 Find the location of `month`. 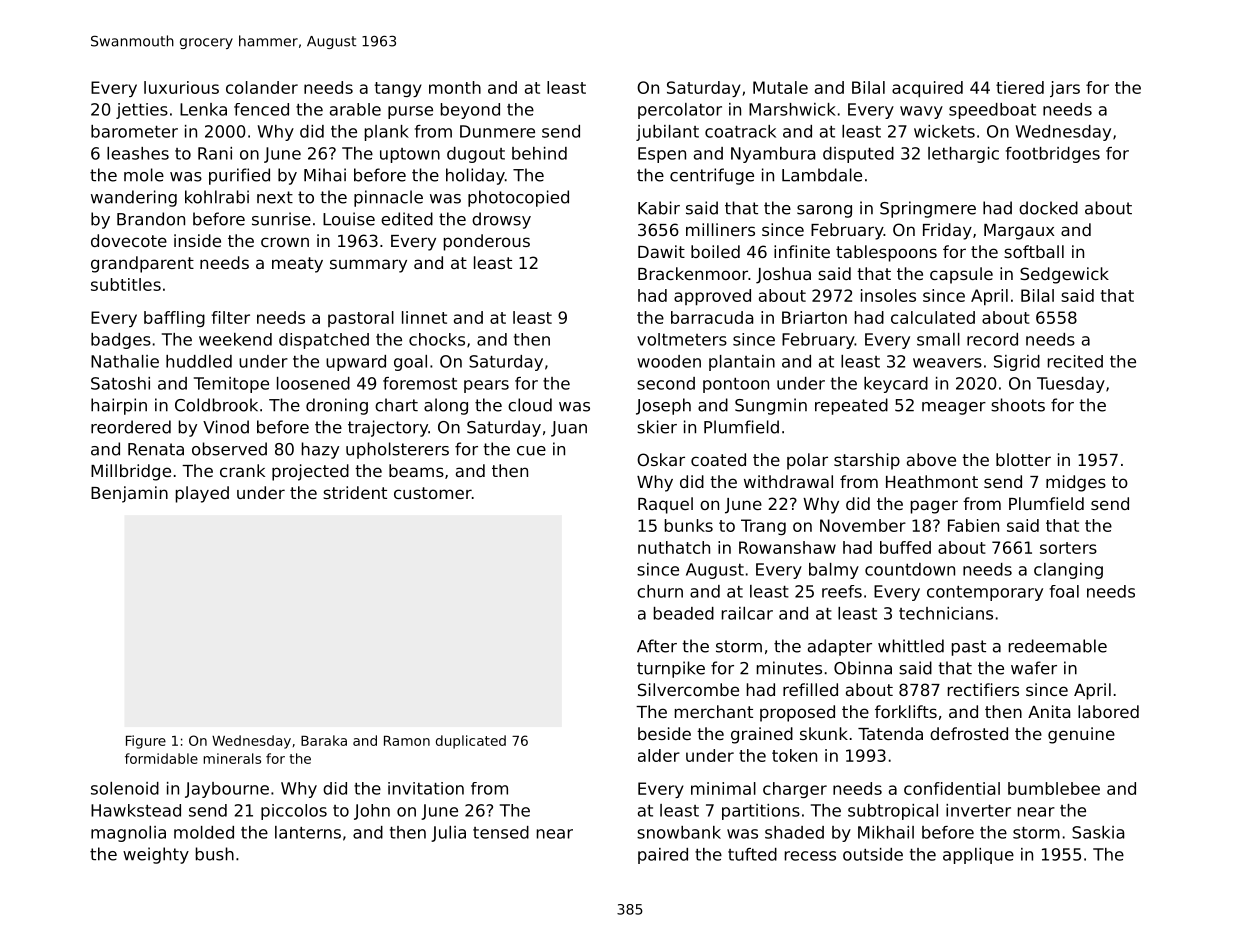

month is located at coordinates (455, 87).
